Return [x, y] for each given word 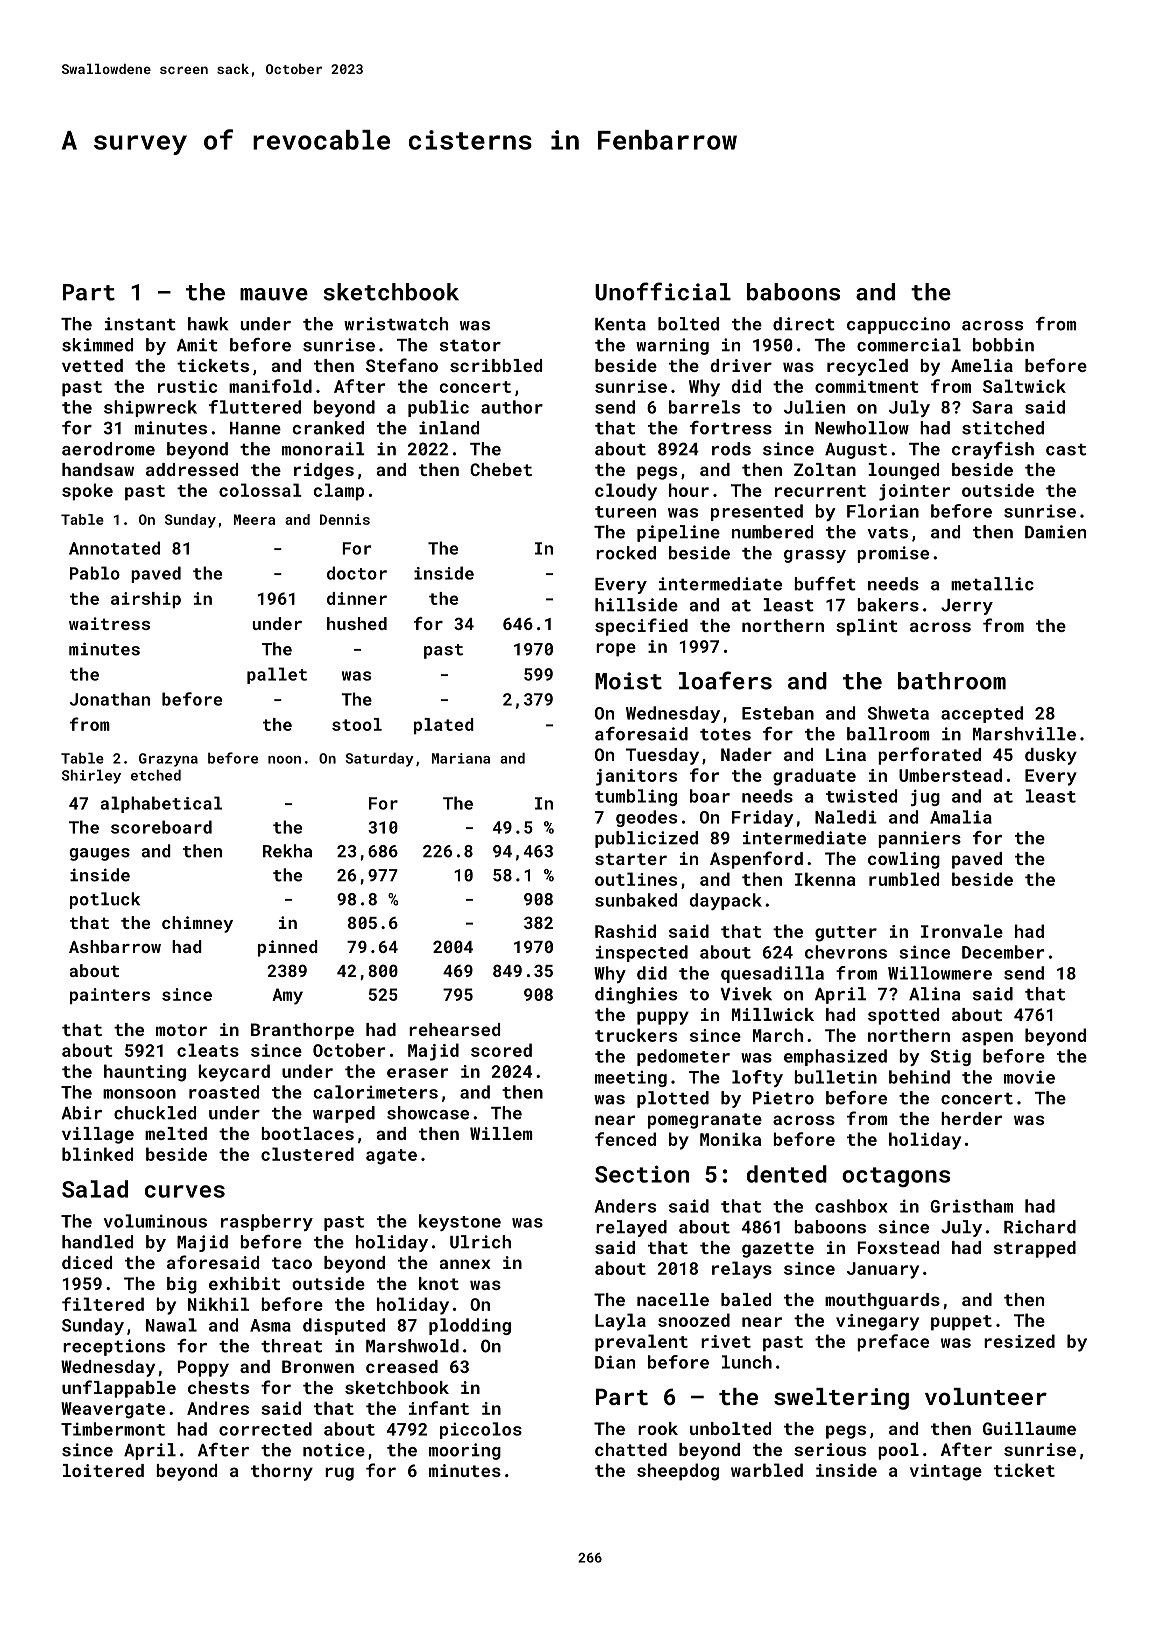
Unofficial [663, 291]
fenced [625, 1139]
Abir [81, 1113]
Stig [951, 1057]
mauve [274, 294]
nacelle [673, 1299]
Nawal [171, 1325]
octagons [896, 1177]
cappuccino [898, 325]
